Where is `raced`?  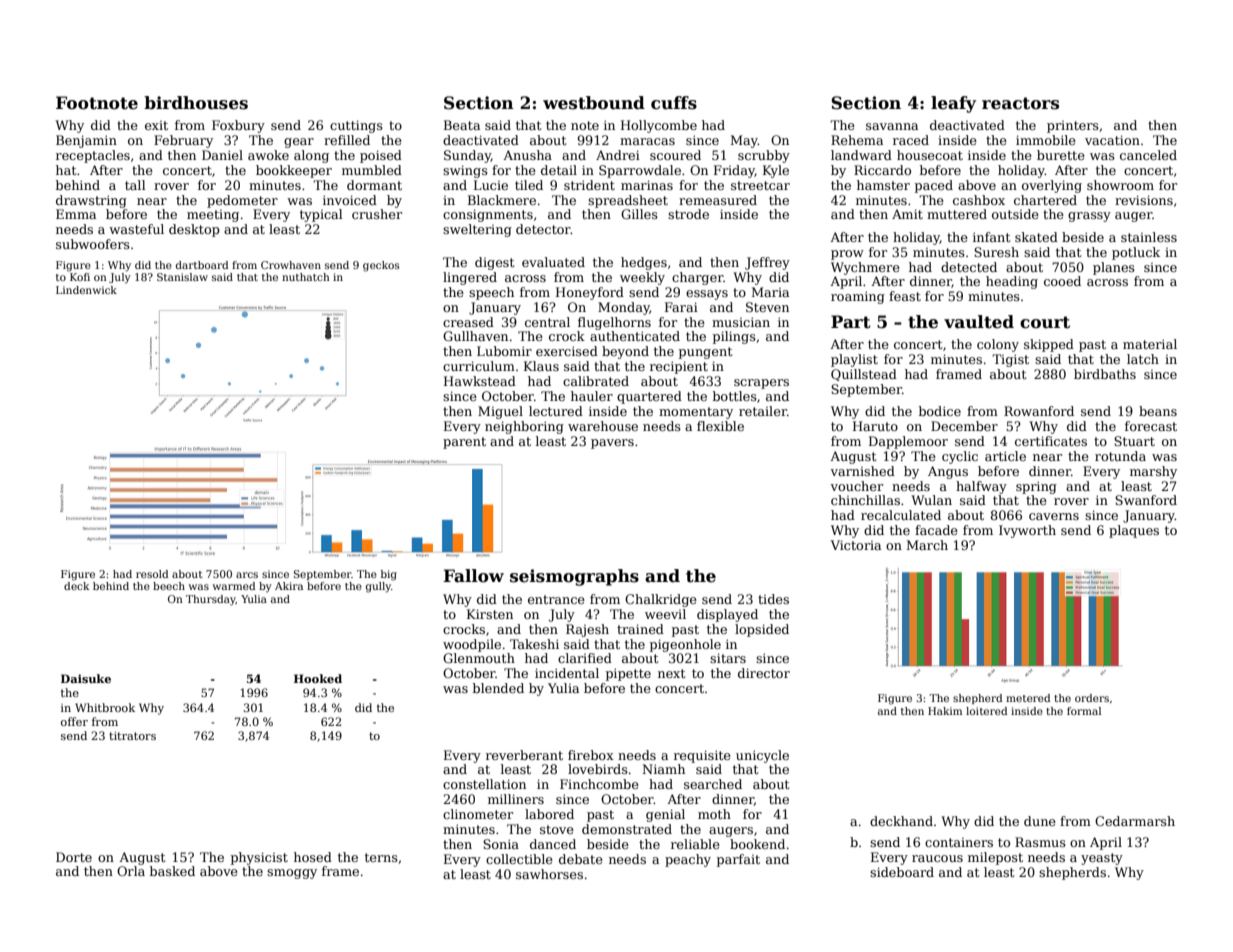
raced is located at coordinates (911, 140).
